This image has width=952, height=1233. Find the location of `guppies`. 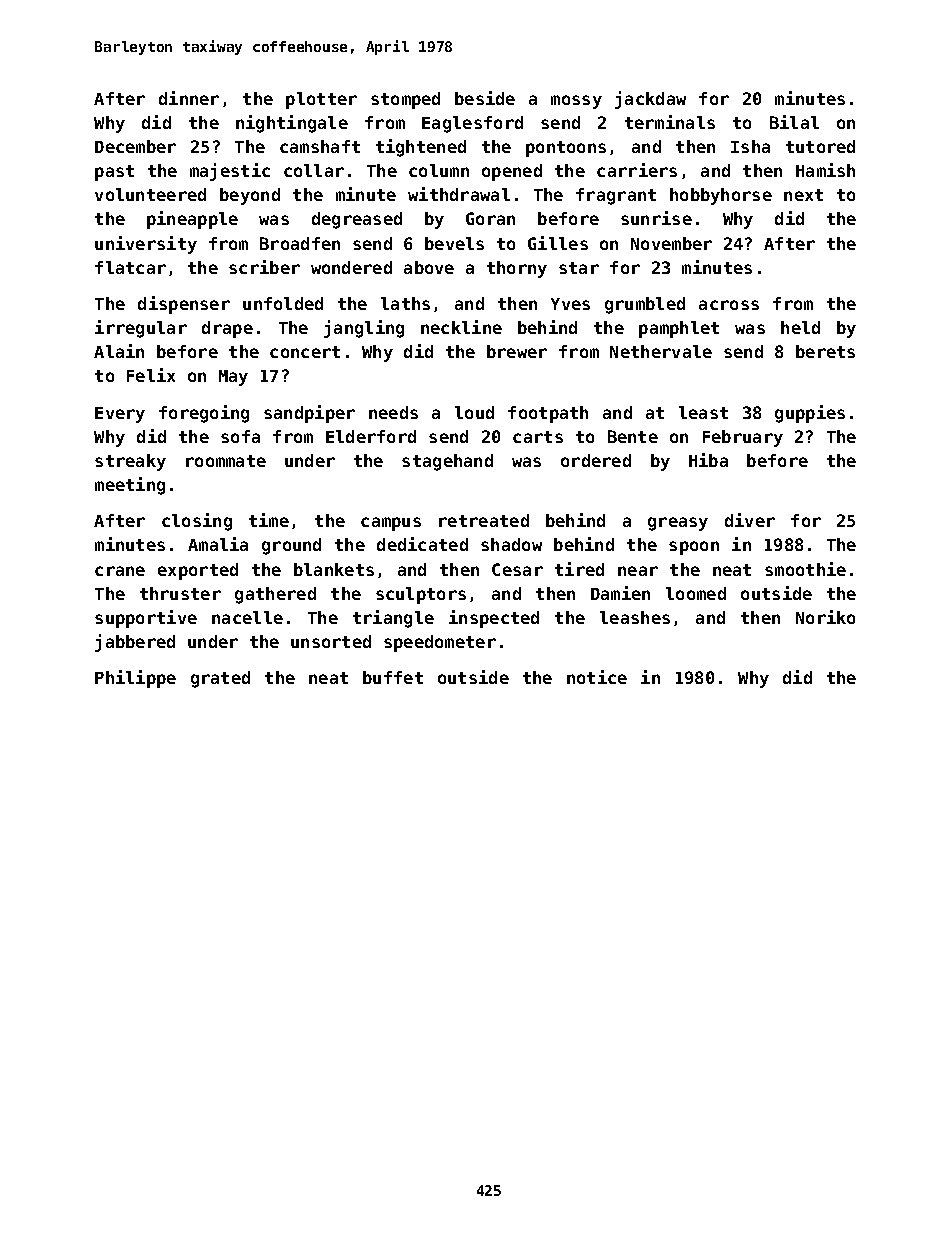

guppies is located at coordinates (810, 414).
